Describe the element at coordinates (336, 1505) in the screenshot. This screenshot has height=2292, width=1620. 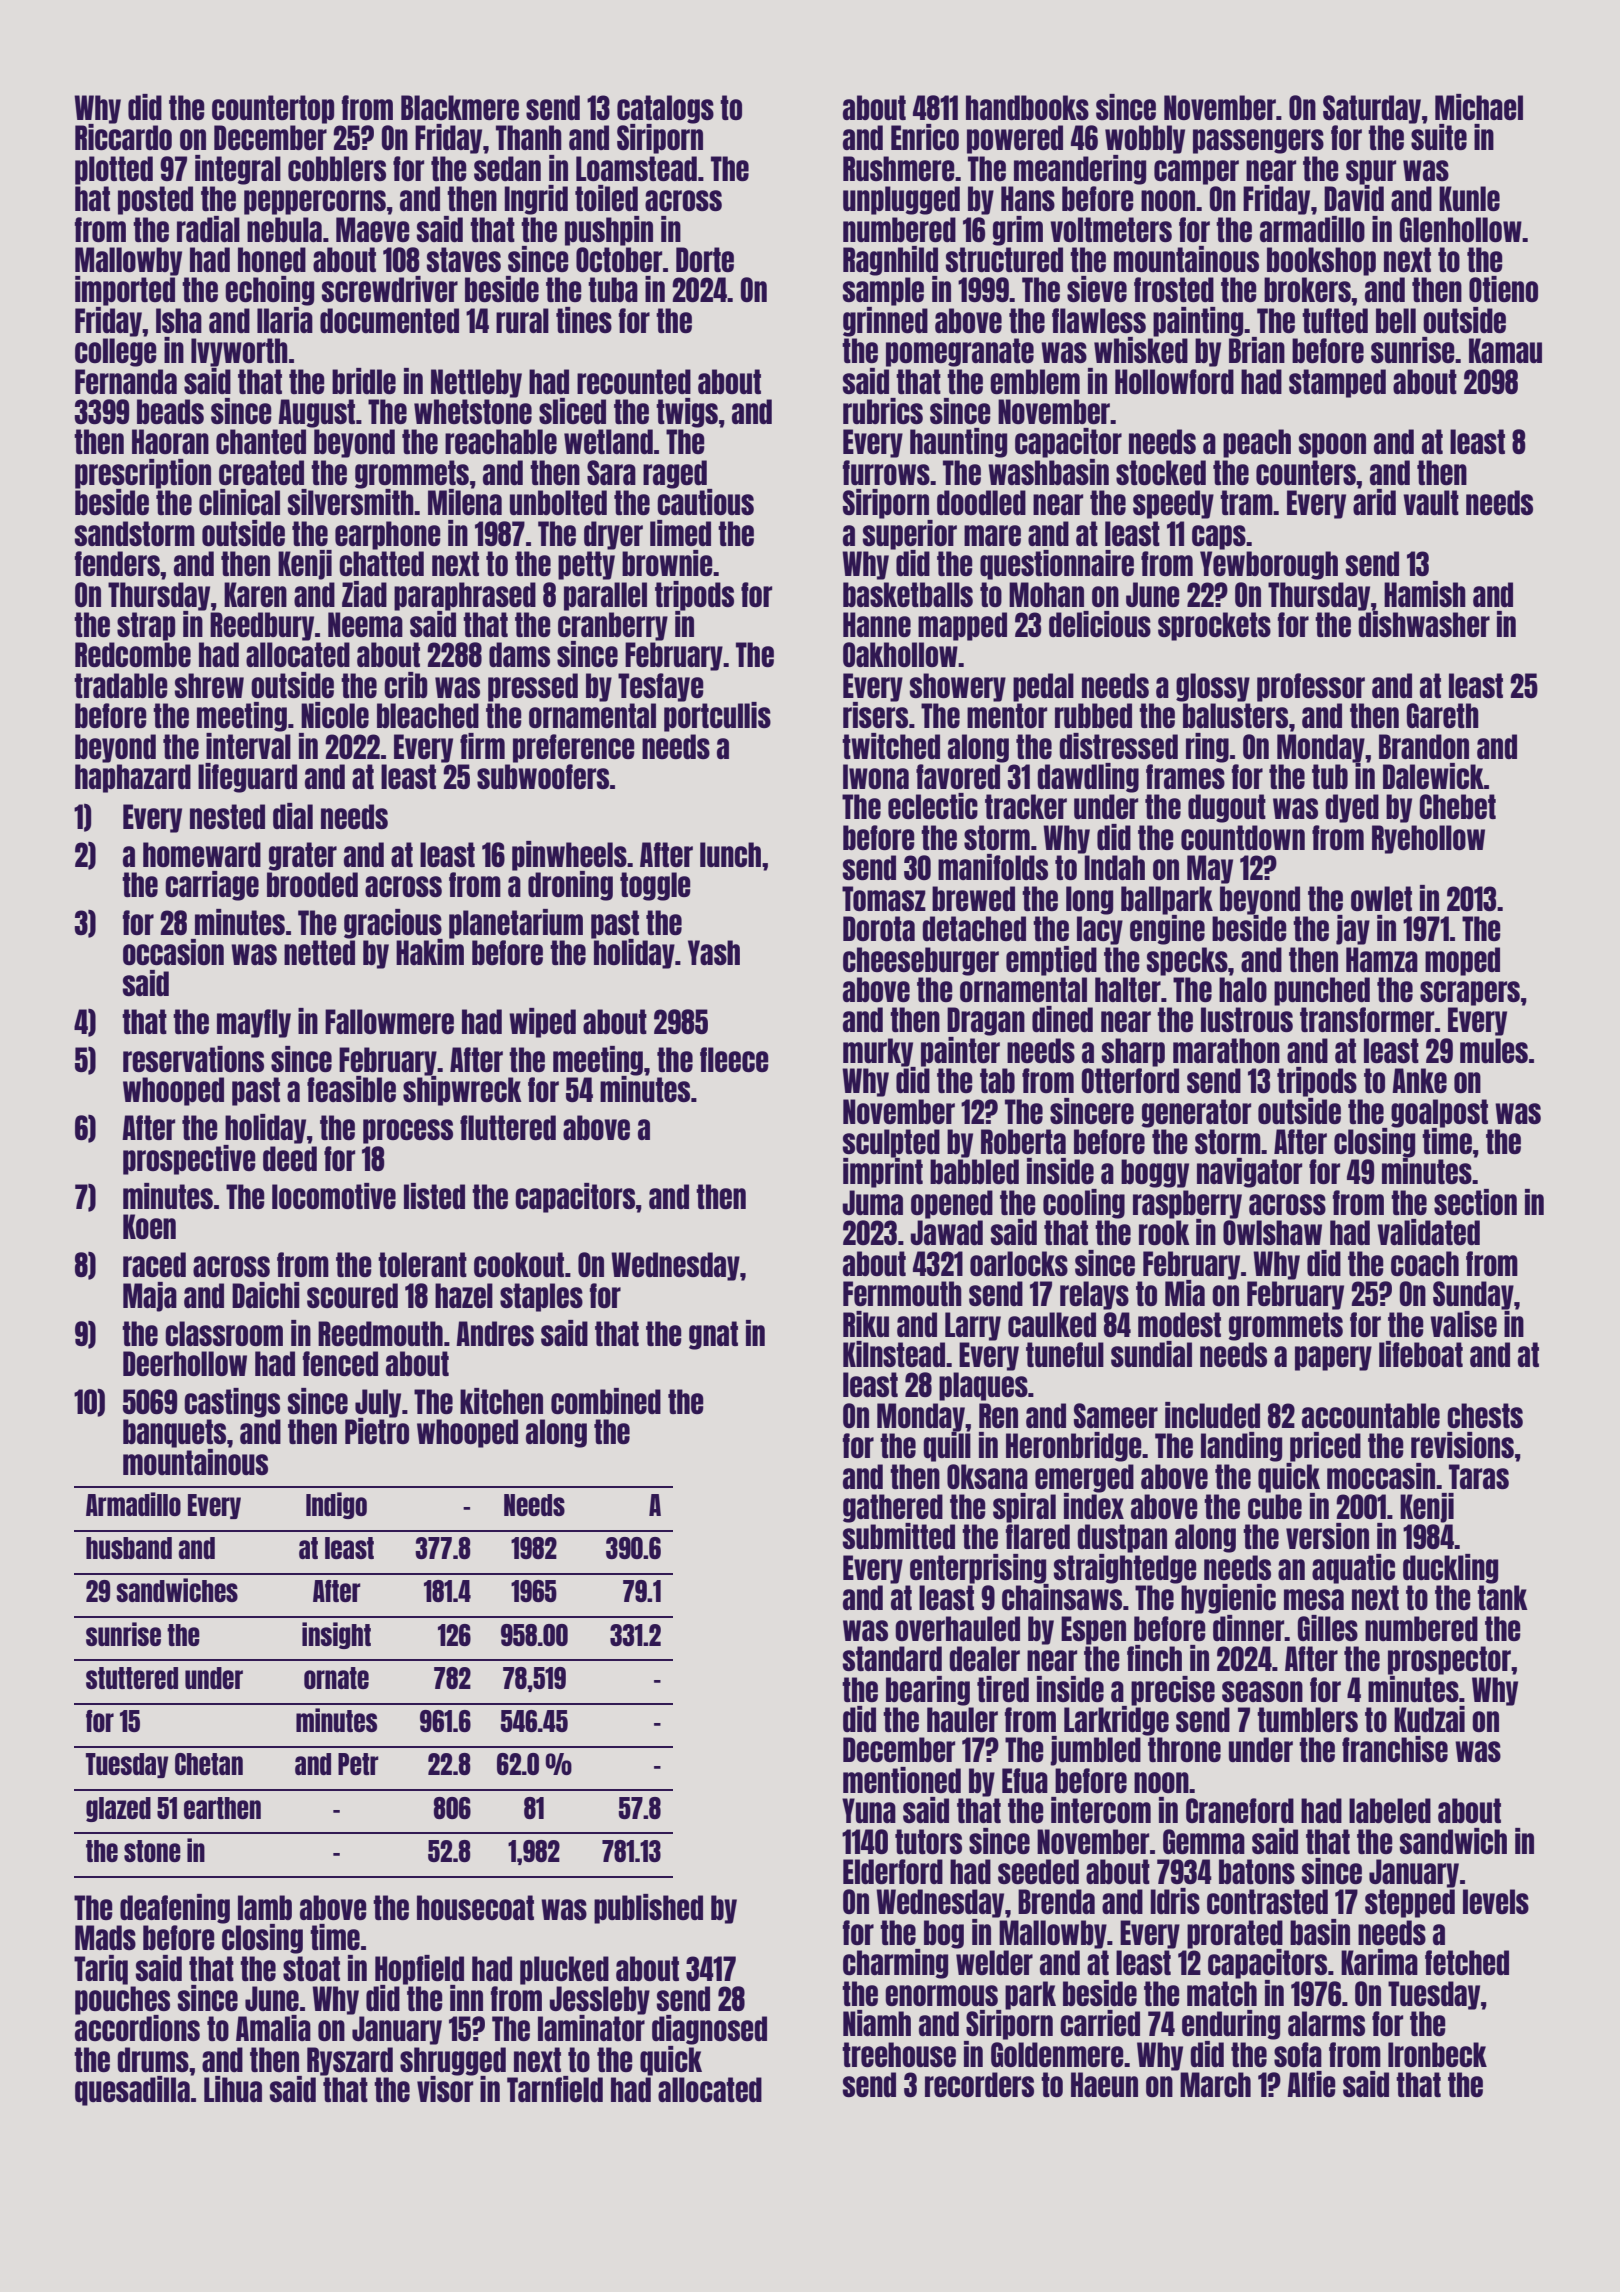
I see `Indigo` at that location.
